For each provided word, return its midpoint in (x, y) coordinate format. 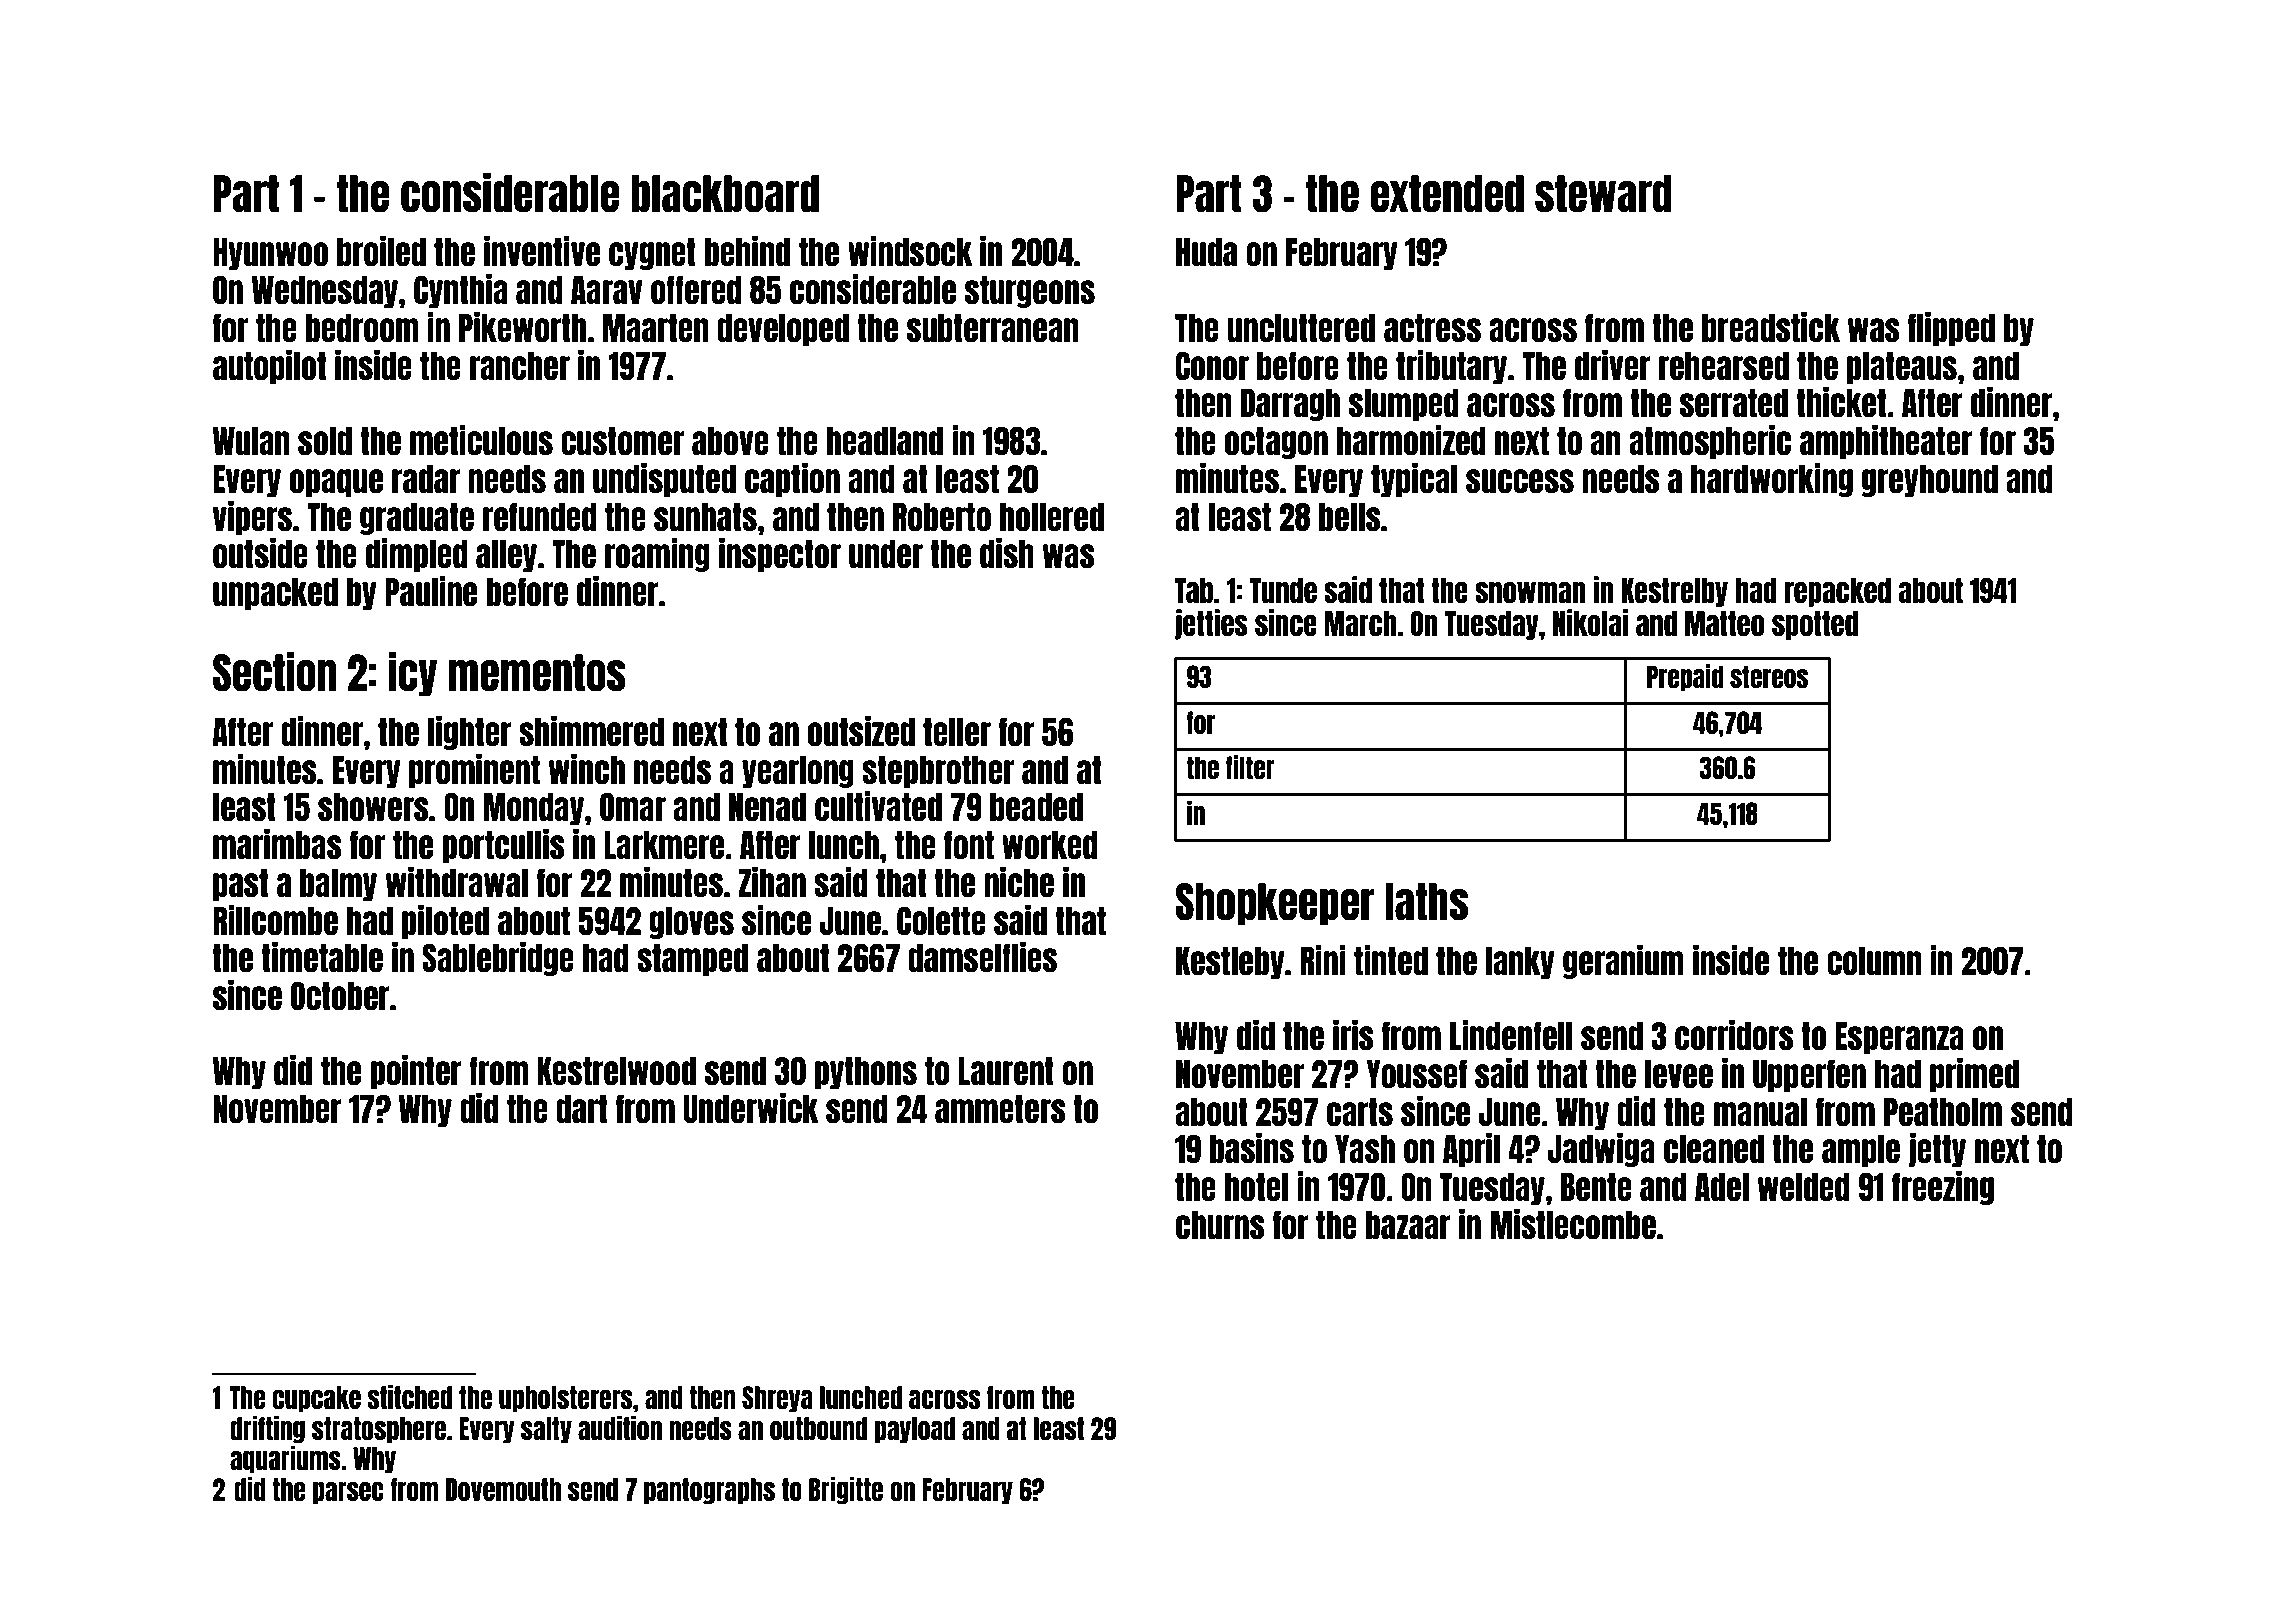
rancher (520, 366)
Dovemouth (503, 1489)
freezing (1943, 1188)
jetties (1211, 624)
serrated (1734, 403)
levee (1679, 1074)
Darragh (1290, 405)
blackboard (725, 194)
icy (413, 674)
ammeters (1000, 1109)
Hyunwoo (270, 254)
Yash (1365, 1149)
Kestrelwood (617, 1071)
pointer (416, 1072)
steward (1603, 194)
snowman (1530, 592)
